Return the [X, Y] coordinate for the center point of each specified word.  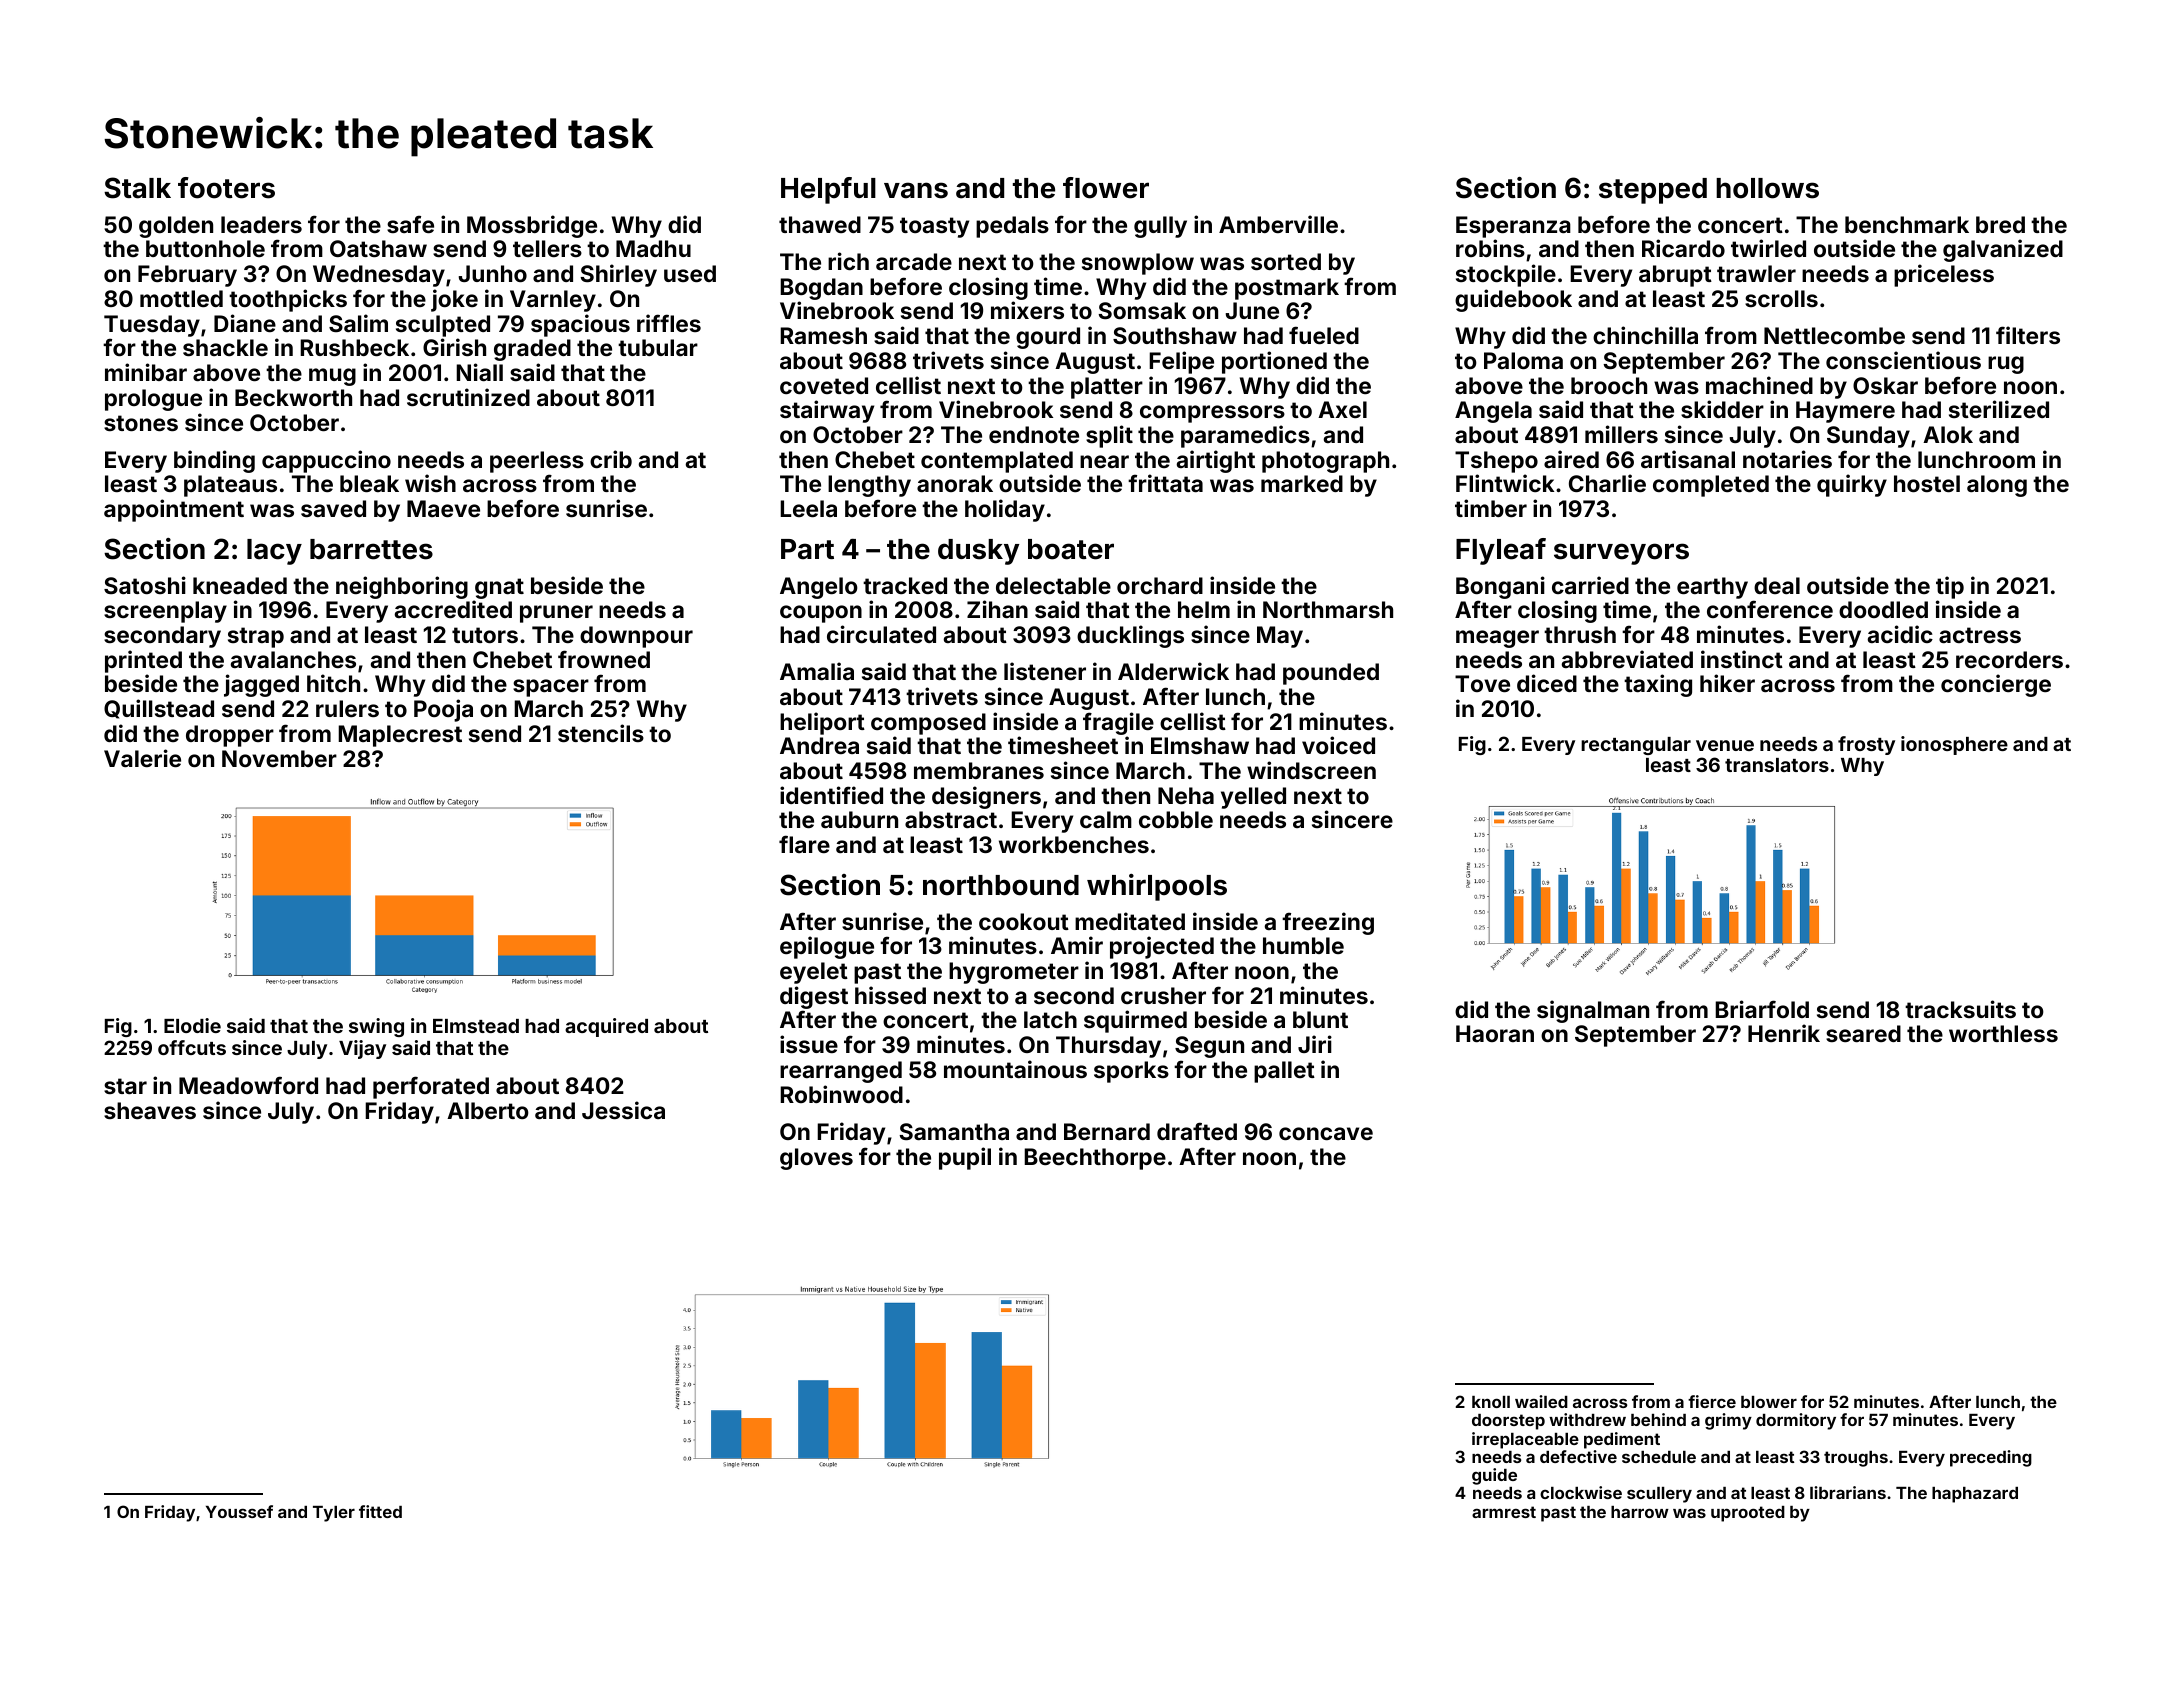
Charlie [1607, 483]
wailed [1541, 1401]
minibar [146, 372]
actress [1980, 635]
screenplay [165, 612]
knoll [1491, 1402]
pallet [1284, 1072]
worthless [2003, 1033]
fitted [380, 1511]
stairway [827, 411]
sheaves [150, 1110]
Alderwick [1173, 671]
